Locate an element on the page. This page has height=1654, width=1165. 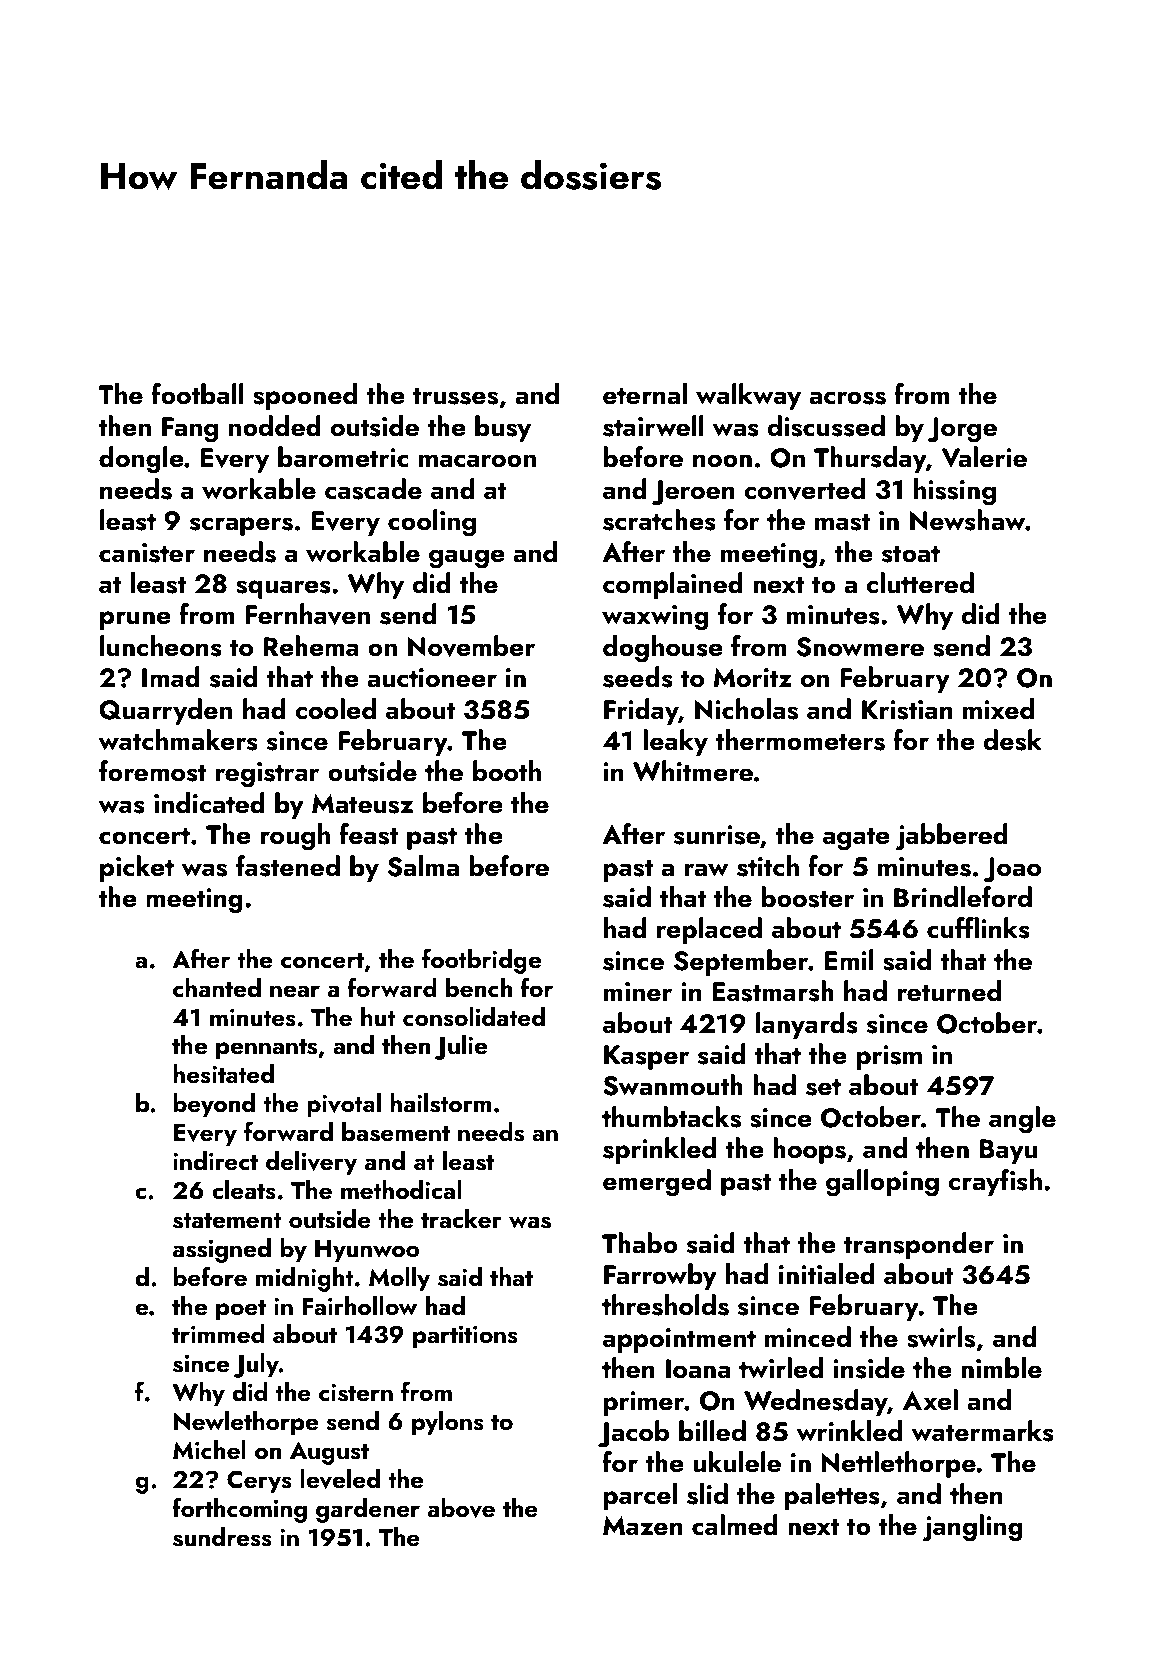
across is located at coordinates (847, 398).
